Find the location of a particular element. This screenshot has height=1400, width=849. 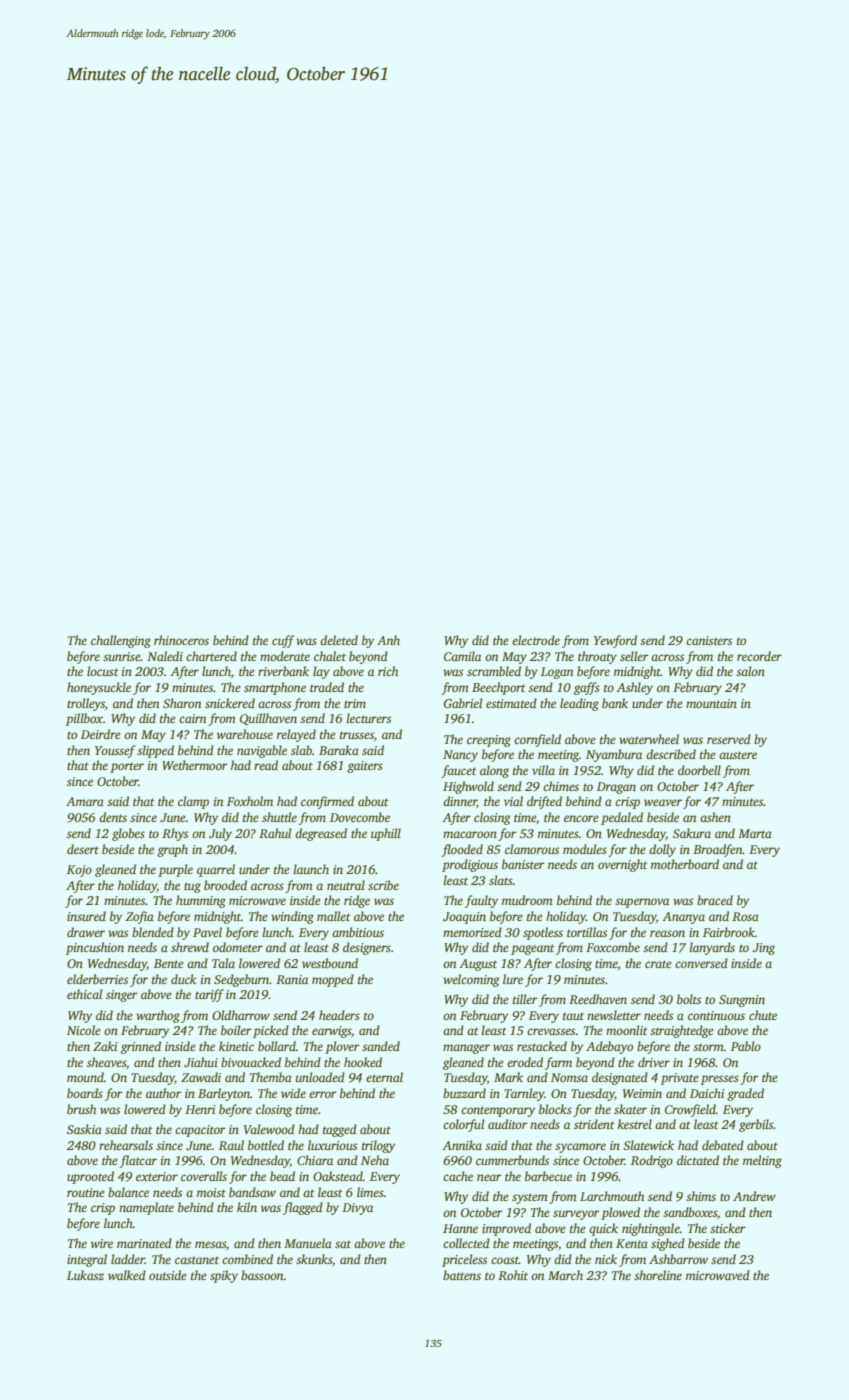

kinetic is located at coordinates (236, 1046).
